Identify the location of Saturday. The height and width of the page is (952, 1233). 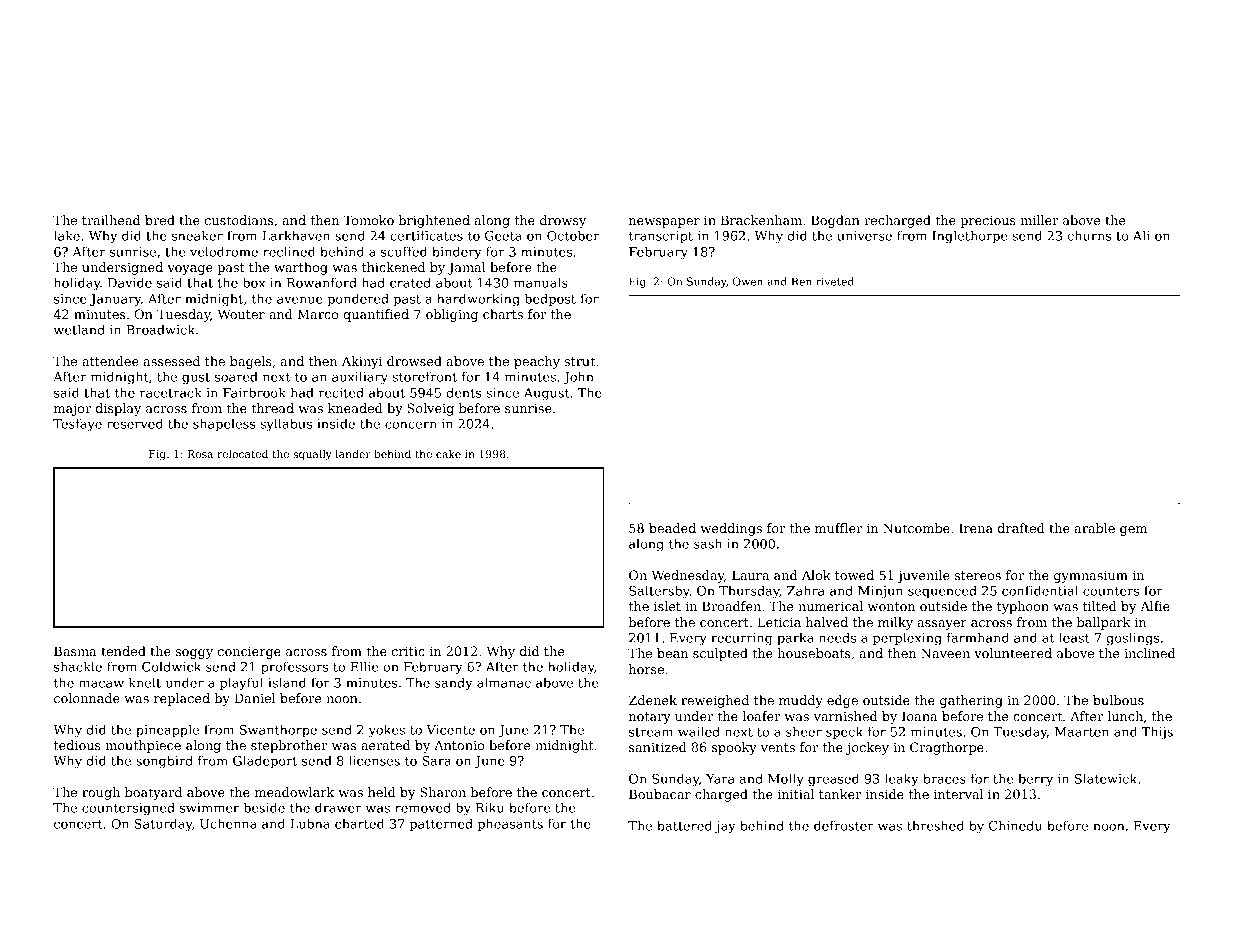
(163, 825).
